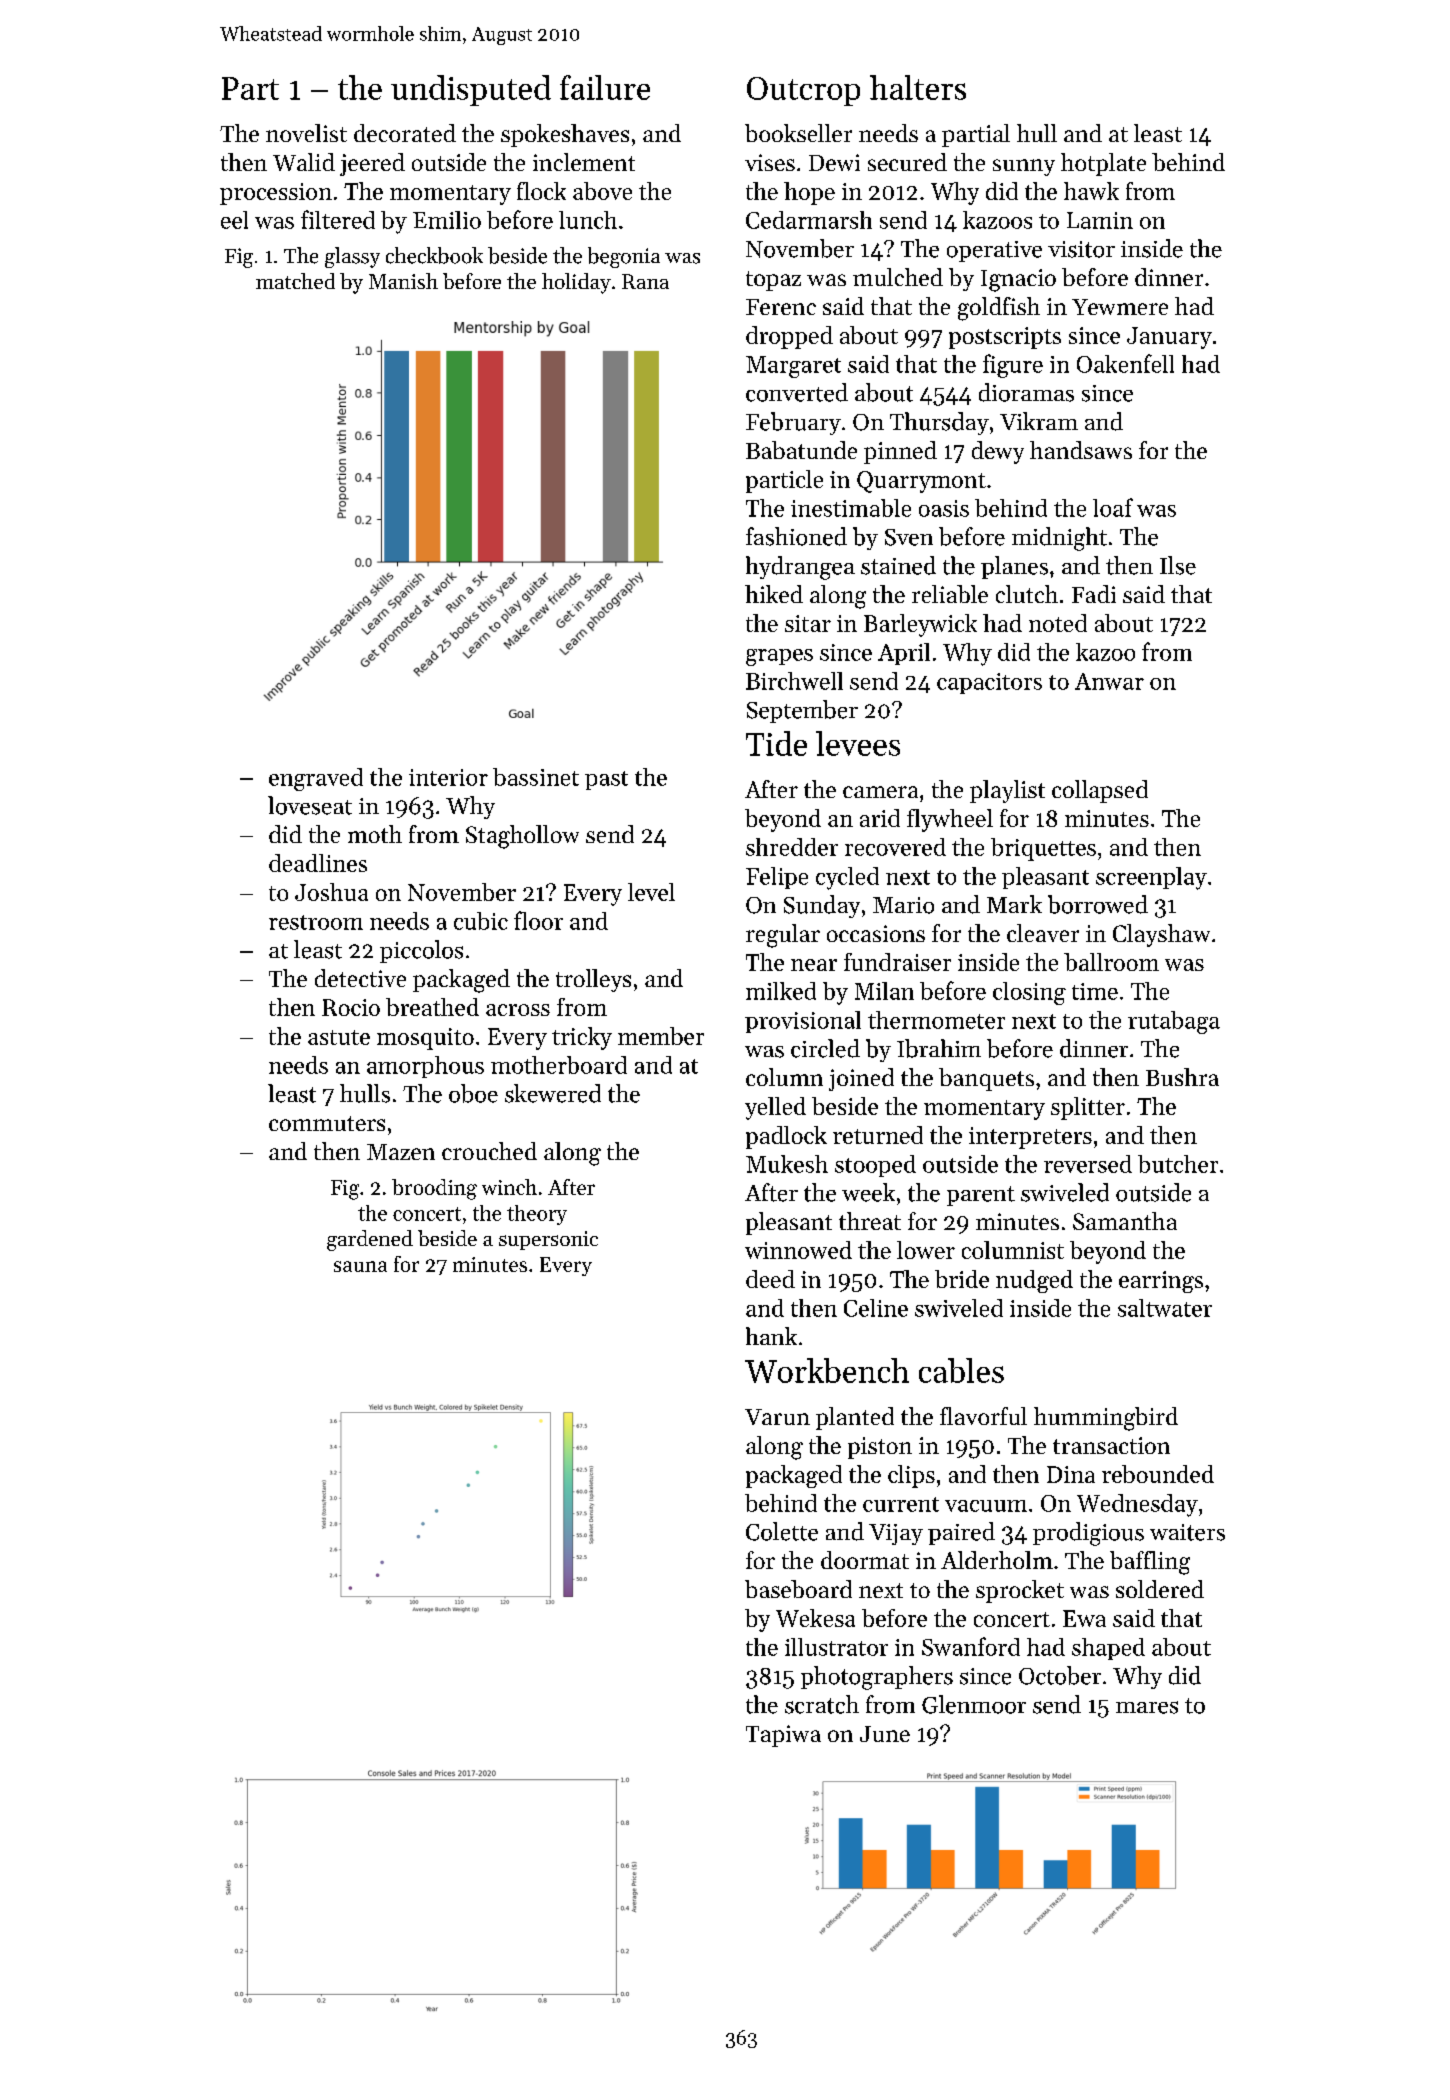  I want to click on supersonic, so click(548, 1240).
